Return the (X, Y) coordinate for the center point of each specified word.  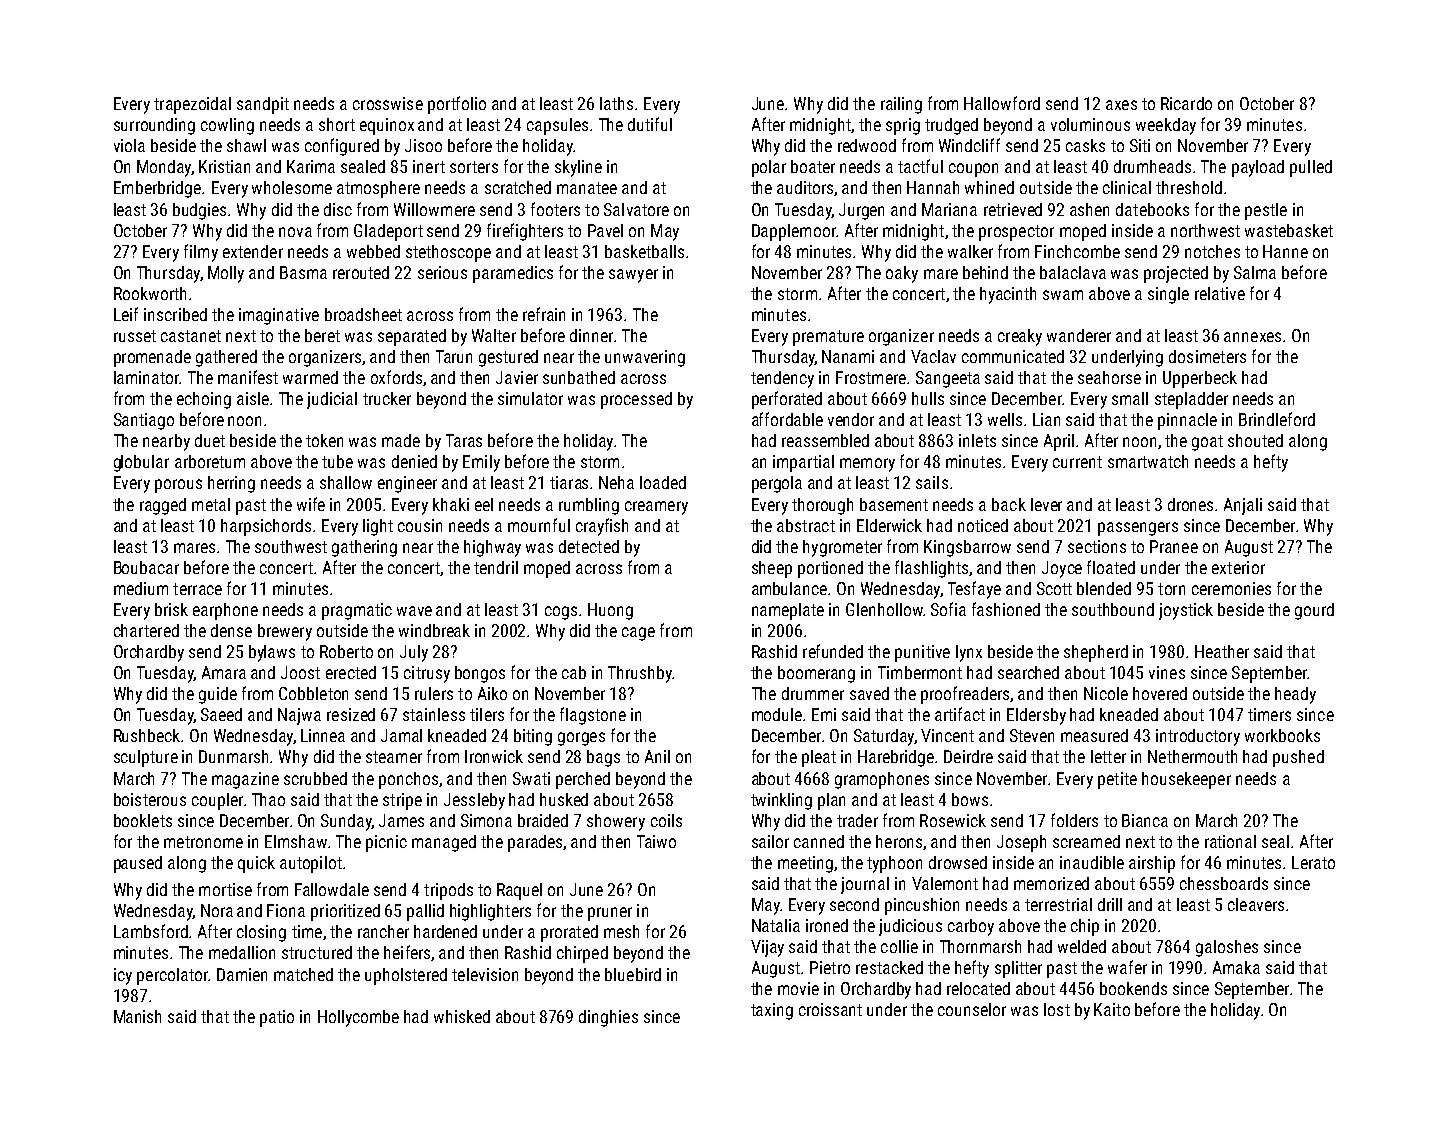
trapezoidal (192, 105)
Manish (137, 1016)
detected (589, 546)
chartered (146, 630)
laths (616, 103)
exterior (1238, 567)
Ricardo (1186, 103)
